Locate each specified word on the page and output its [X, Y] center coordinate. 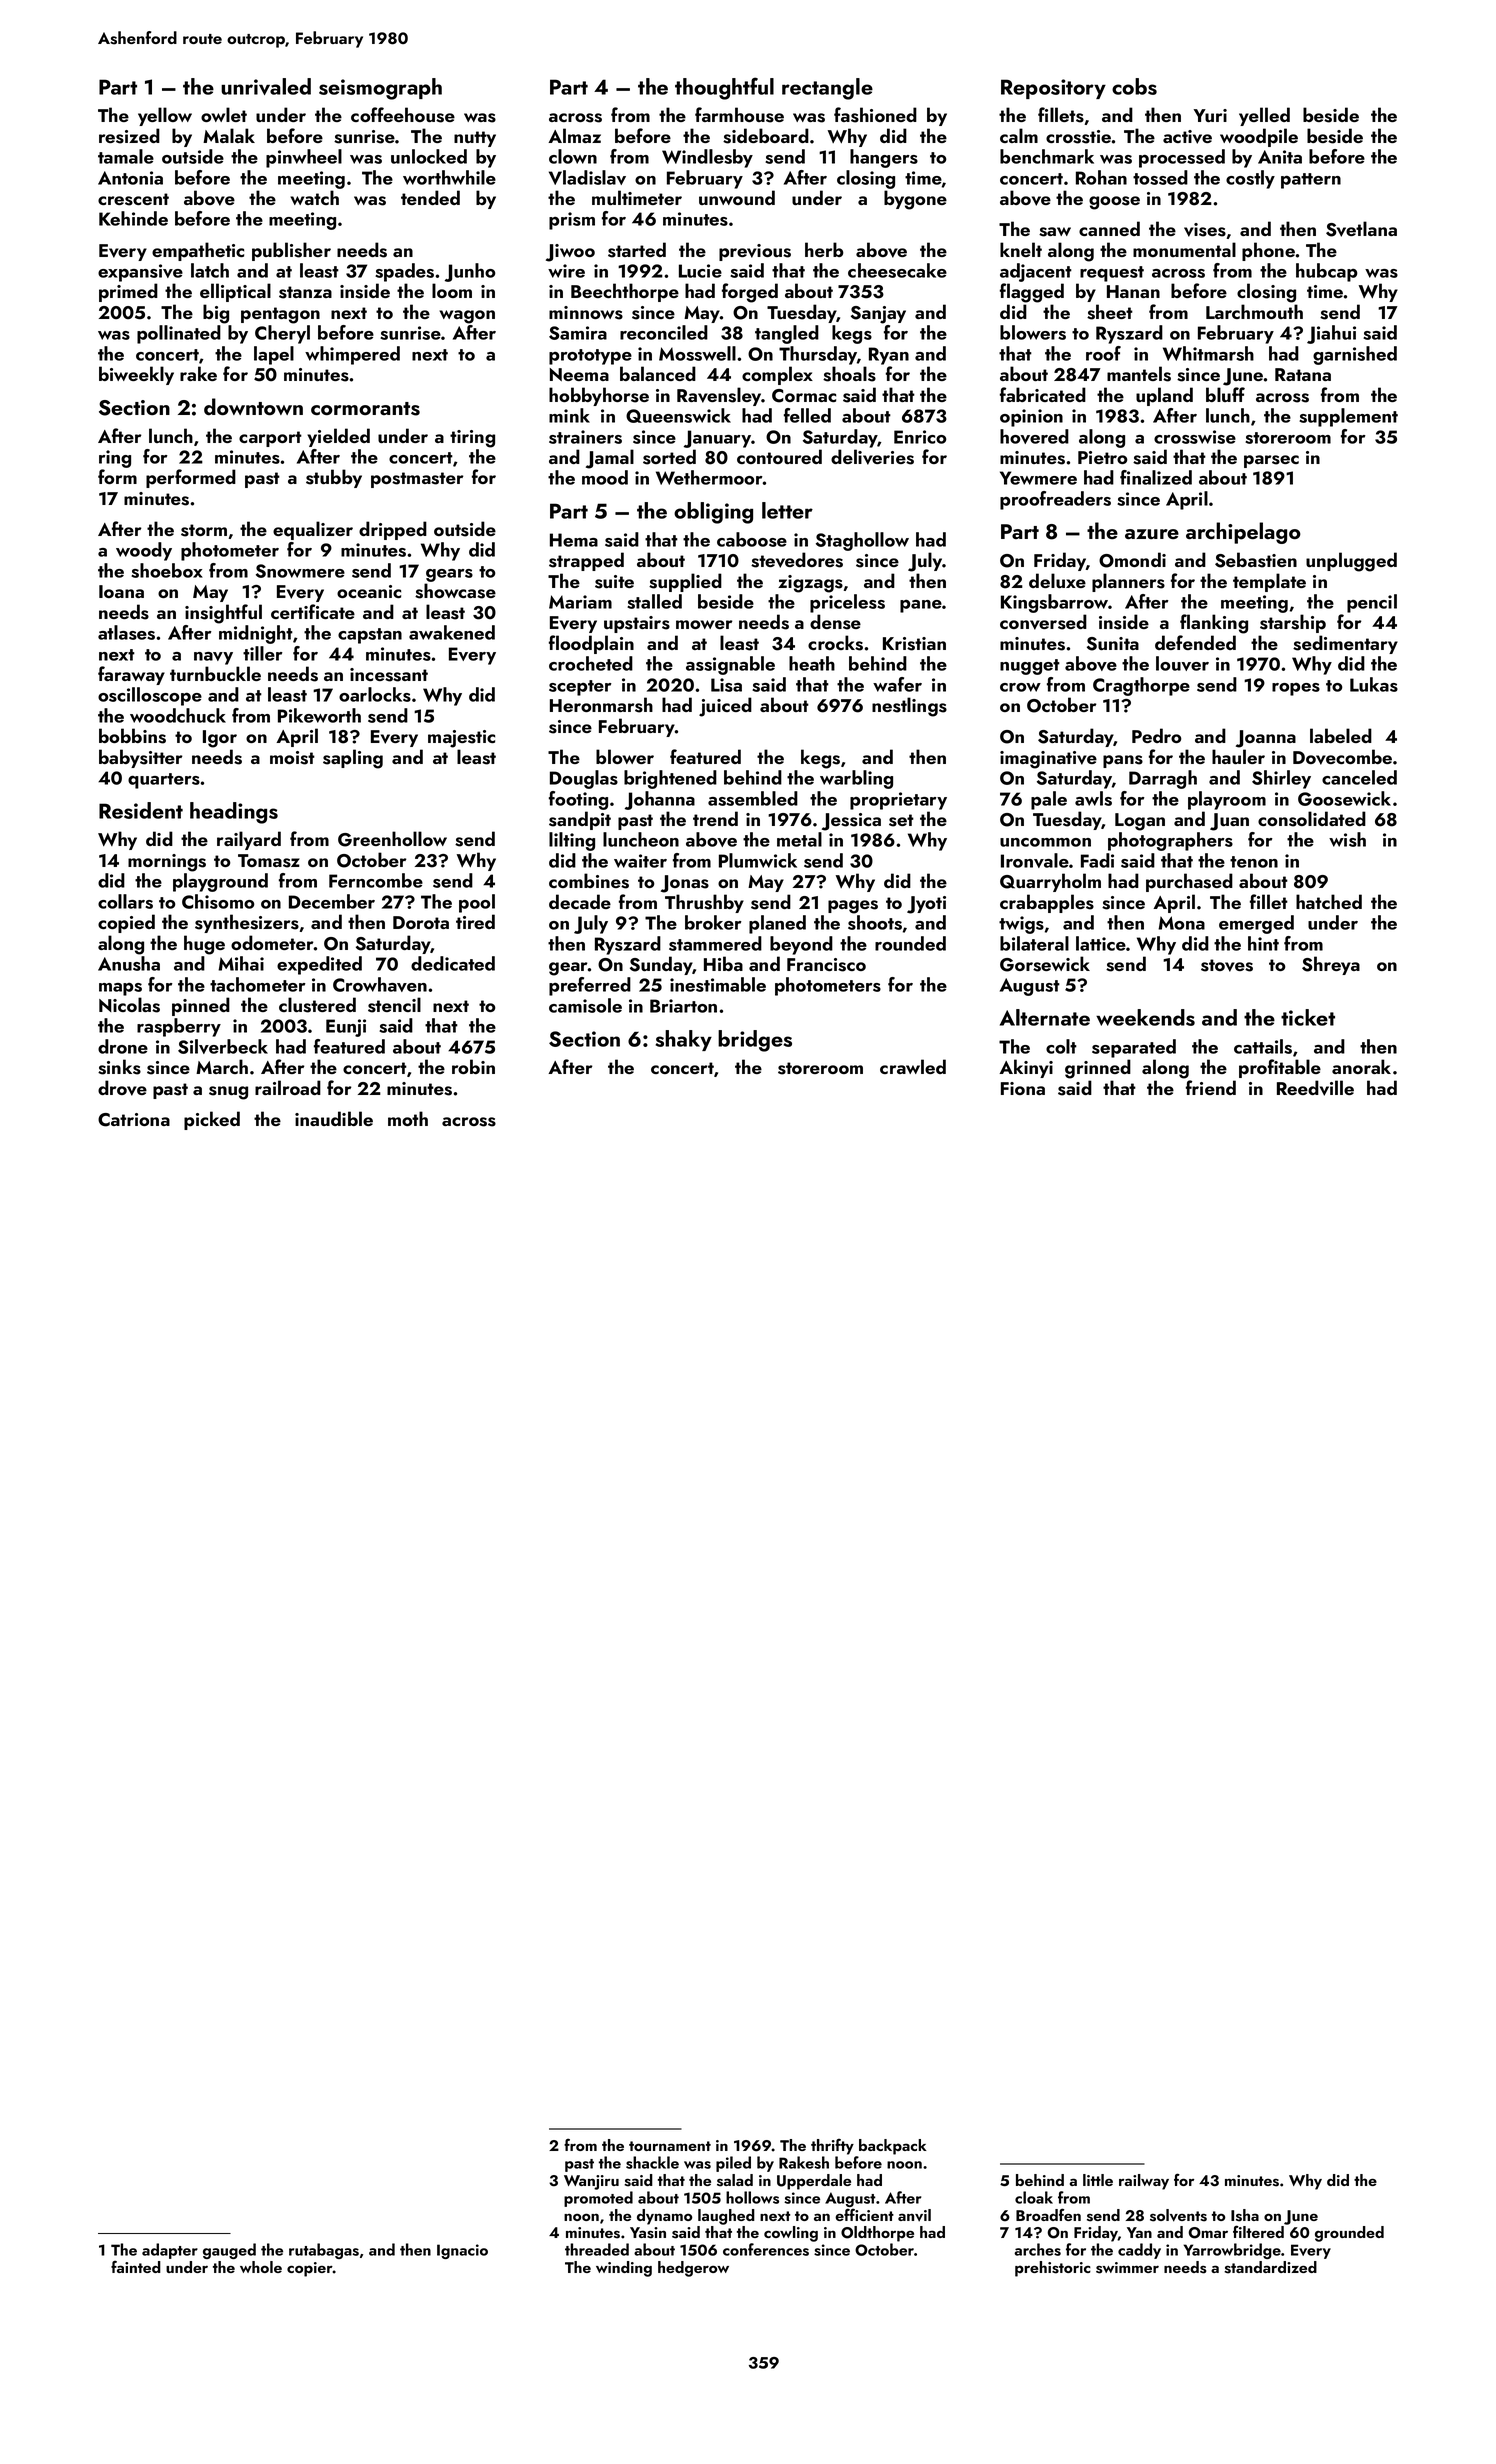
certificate [313, 611]
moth [408, 1118]
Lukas [1374, 684]
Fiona [1023, 1088]
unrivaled [266, 86]
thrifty [832, 2147]
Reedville [1315, 1088]
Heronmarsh [601, 705]
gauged [229, 2251]
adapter [170, 2251]
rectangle [827, 89]
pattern [1311, 181]
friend [1211, 1087]
